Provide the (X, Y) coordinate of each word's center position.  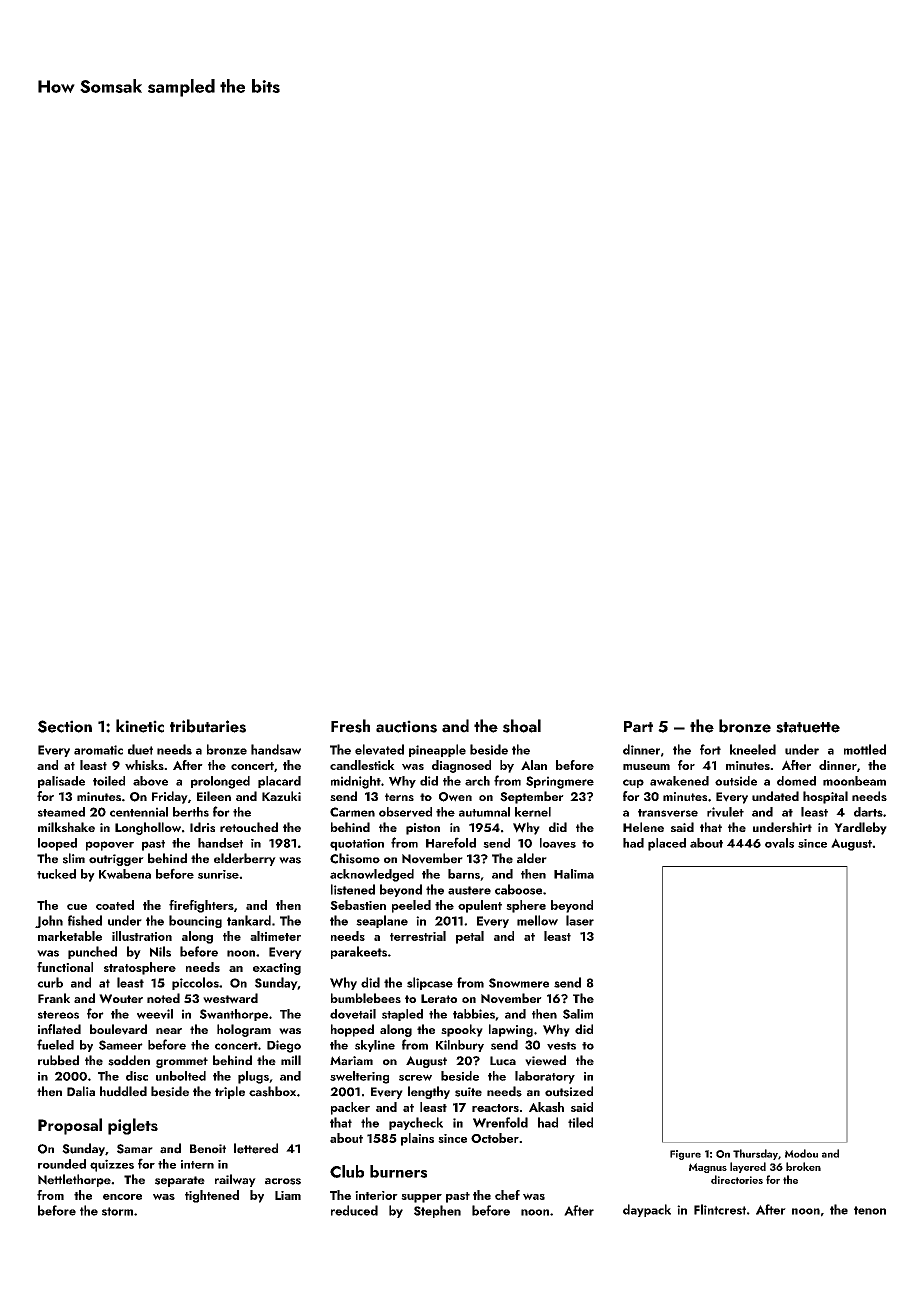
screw (415, 1077)
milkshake (66, 827)
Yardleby (860, 828)
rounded (62, 1164)
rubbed (58, 1060)
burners (398, 1171)
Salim (578, 1014)
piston (423, 829)
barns (464, 874)
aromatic (98, 750)
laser (580, 920)
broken (803, 1166)
